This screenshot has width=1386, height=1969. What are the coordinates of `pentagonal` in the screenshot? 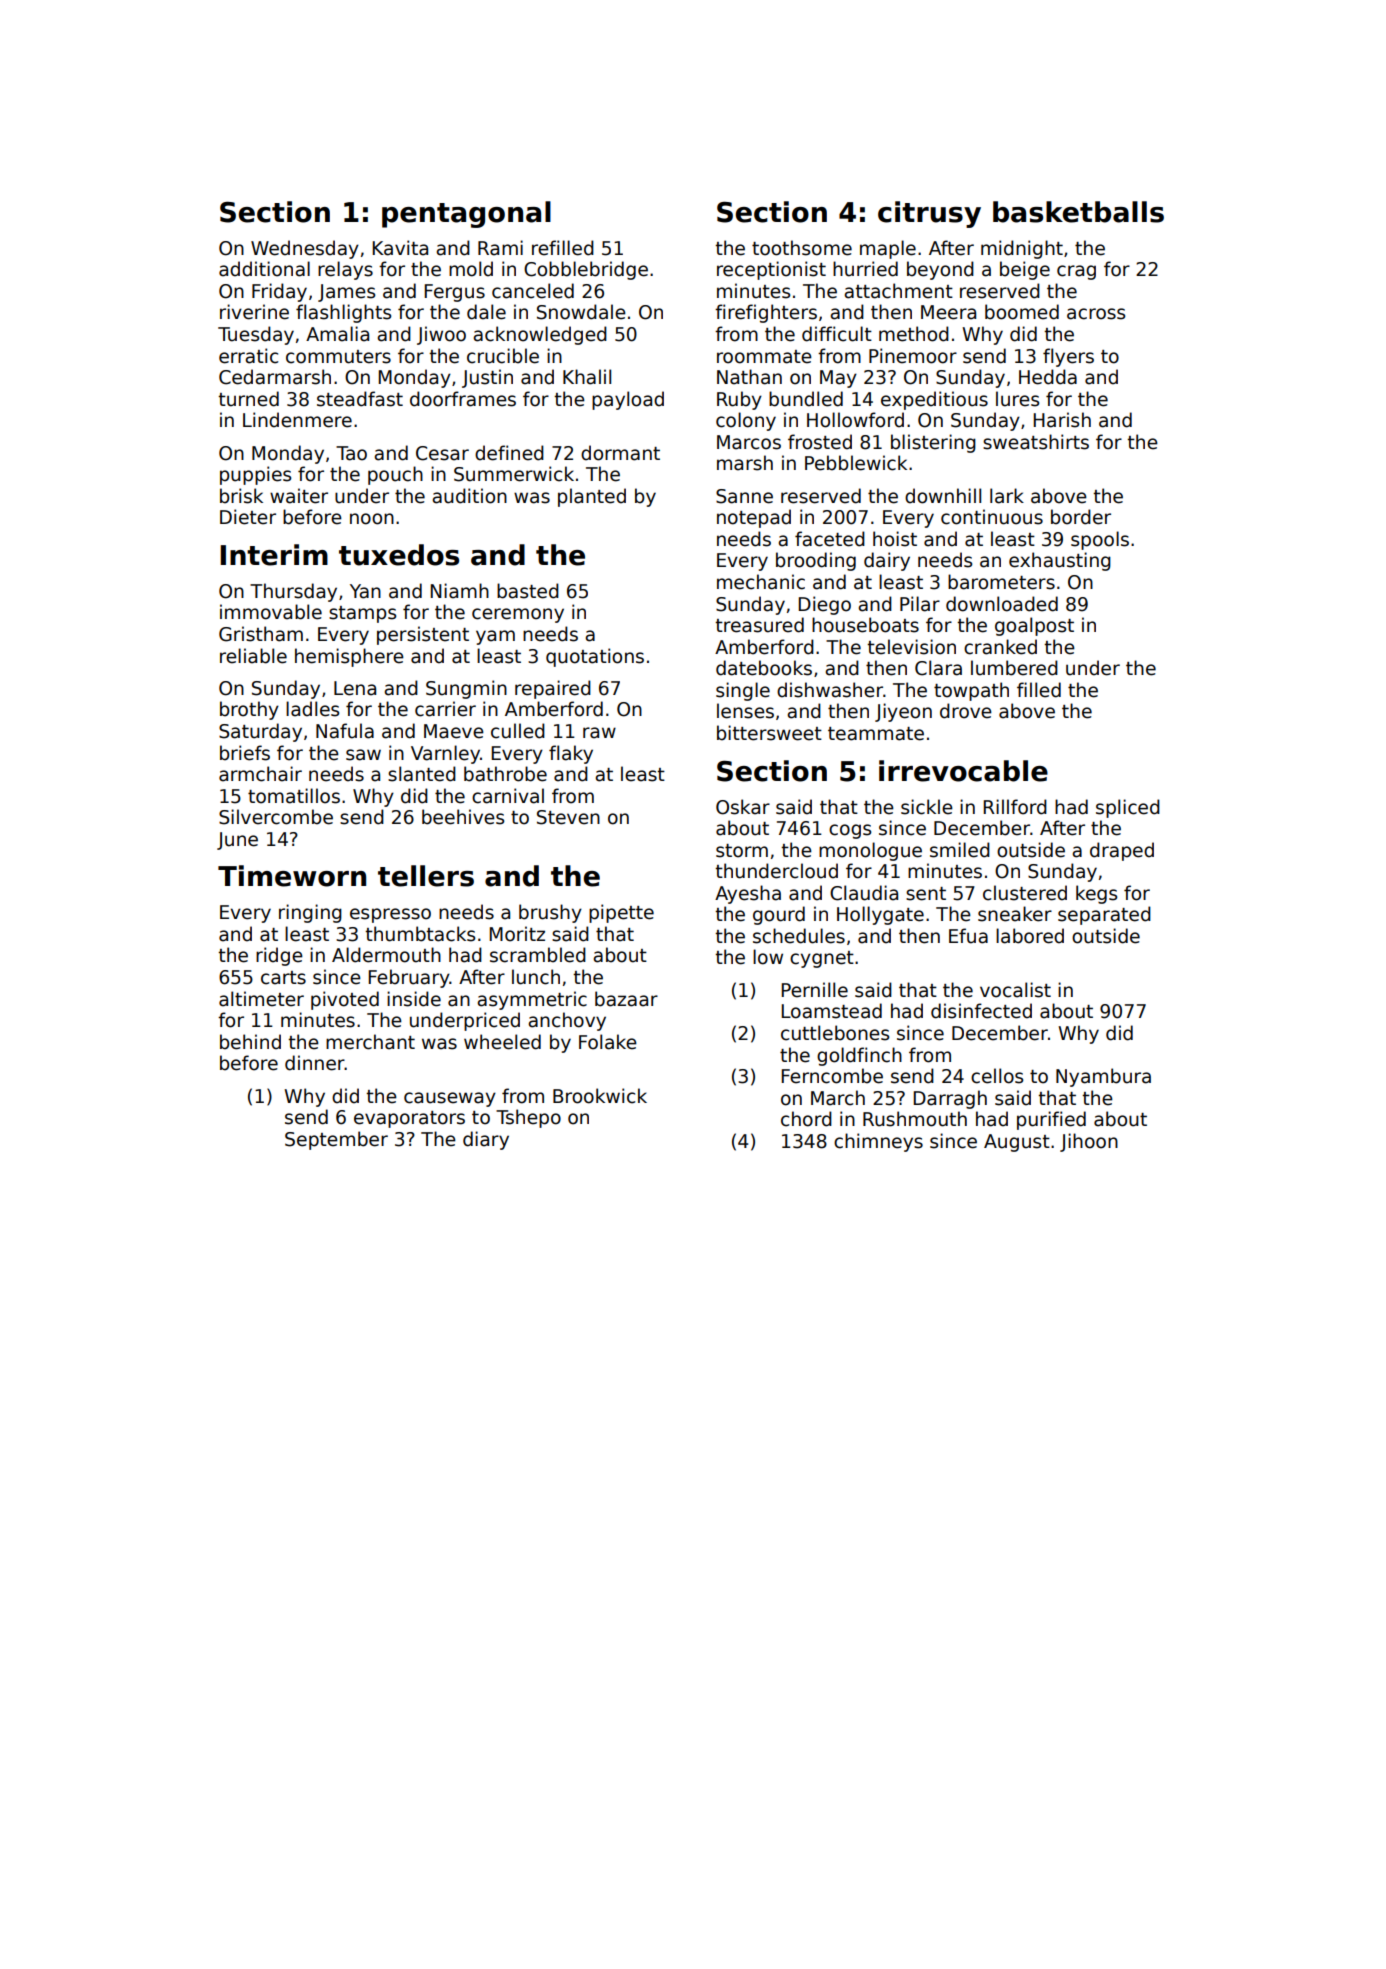 It's located at (466, 214).
